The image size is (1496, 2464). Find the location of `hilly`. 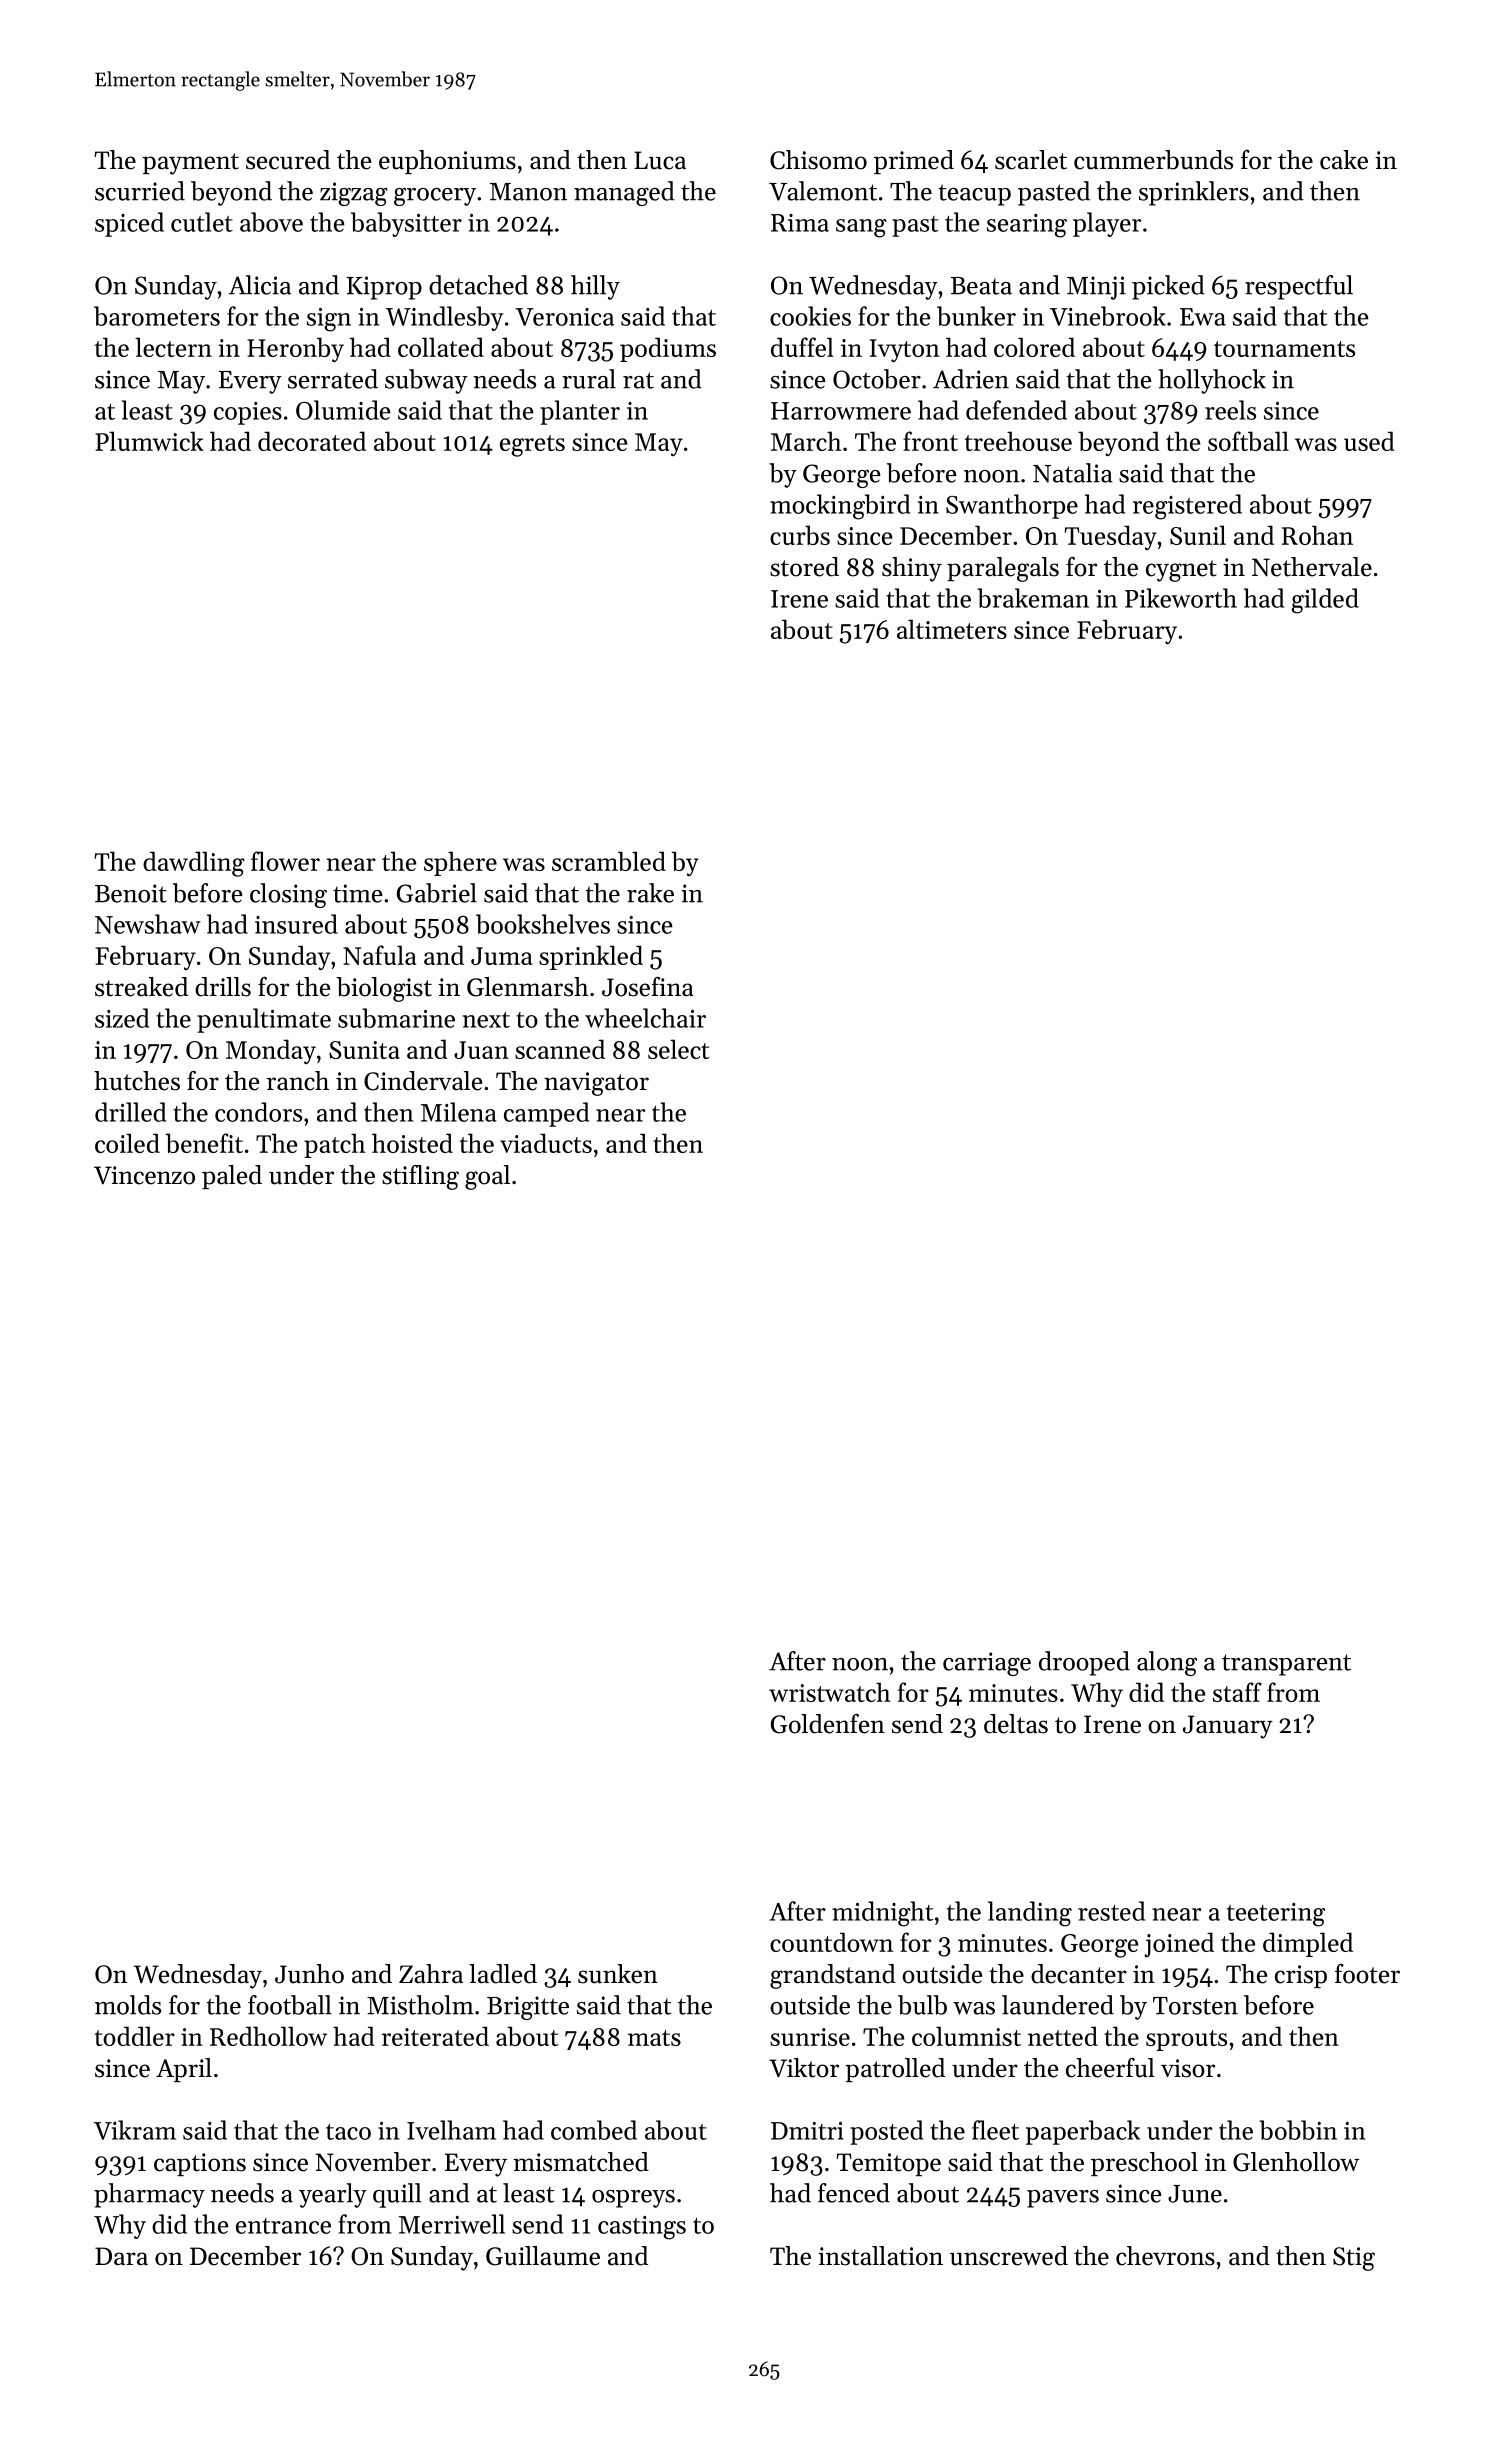

hilly is located at coordinates (595, 287).
